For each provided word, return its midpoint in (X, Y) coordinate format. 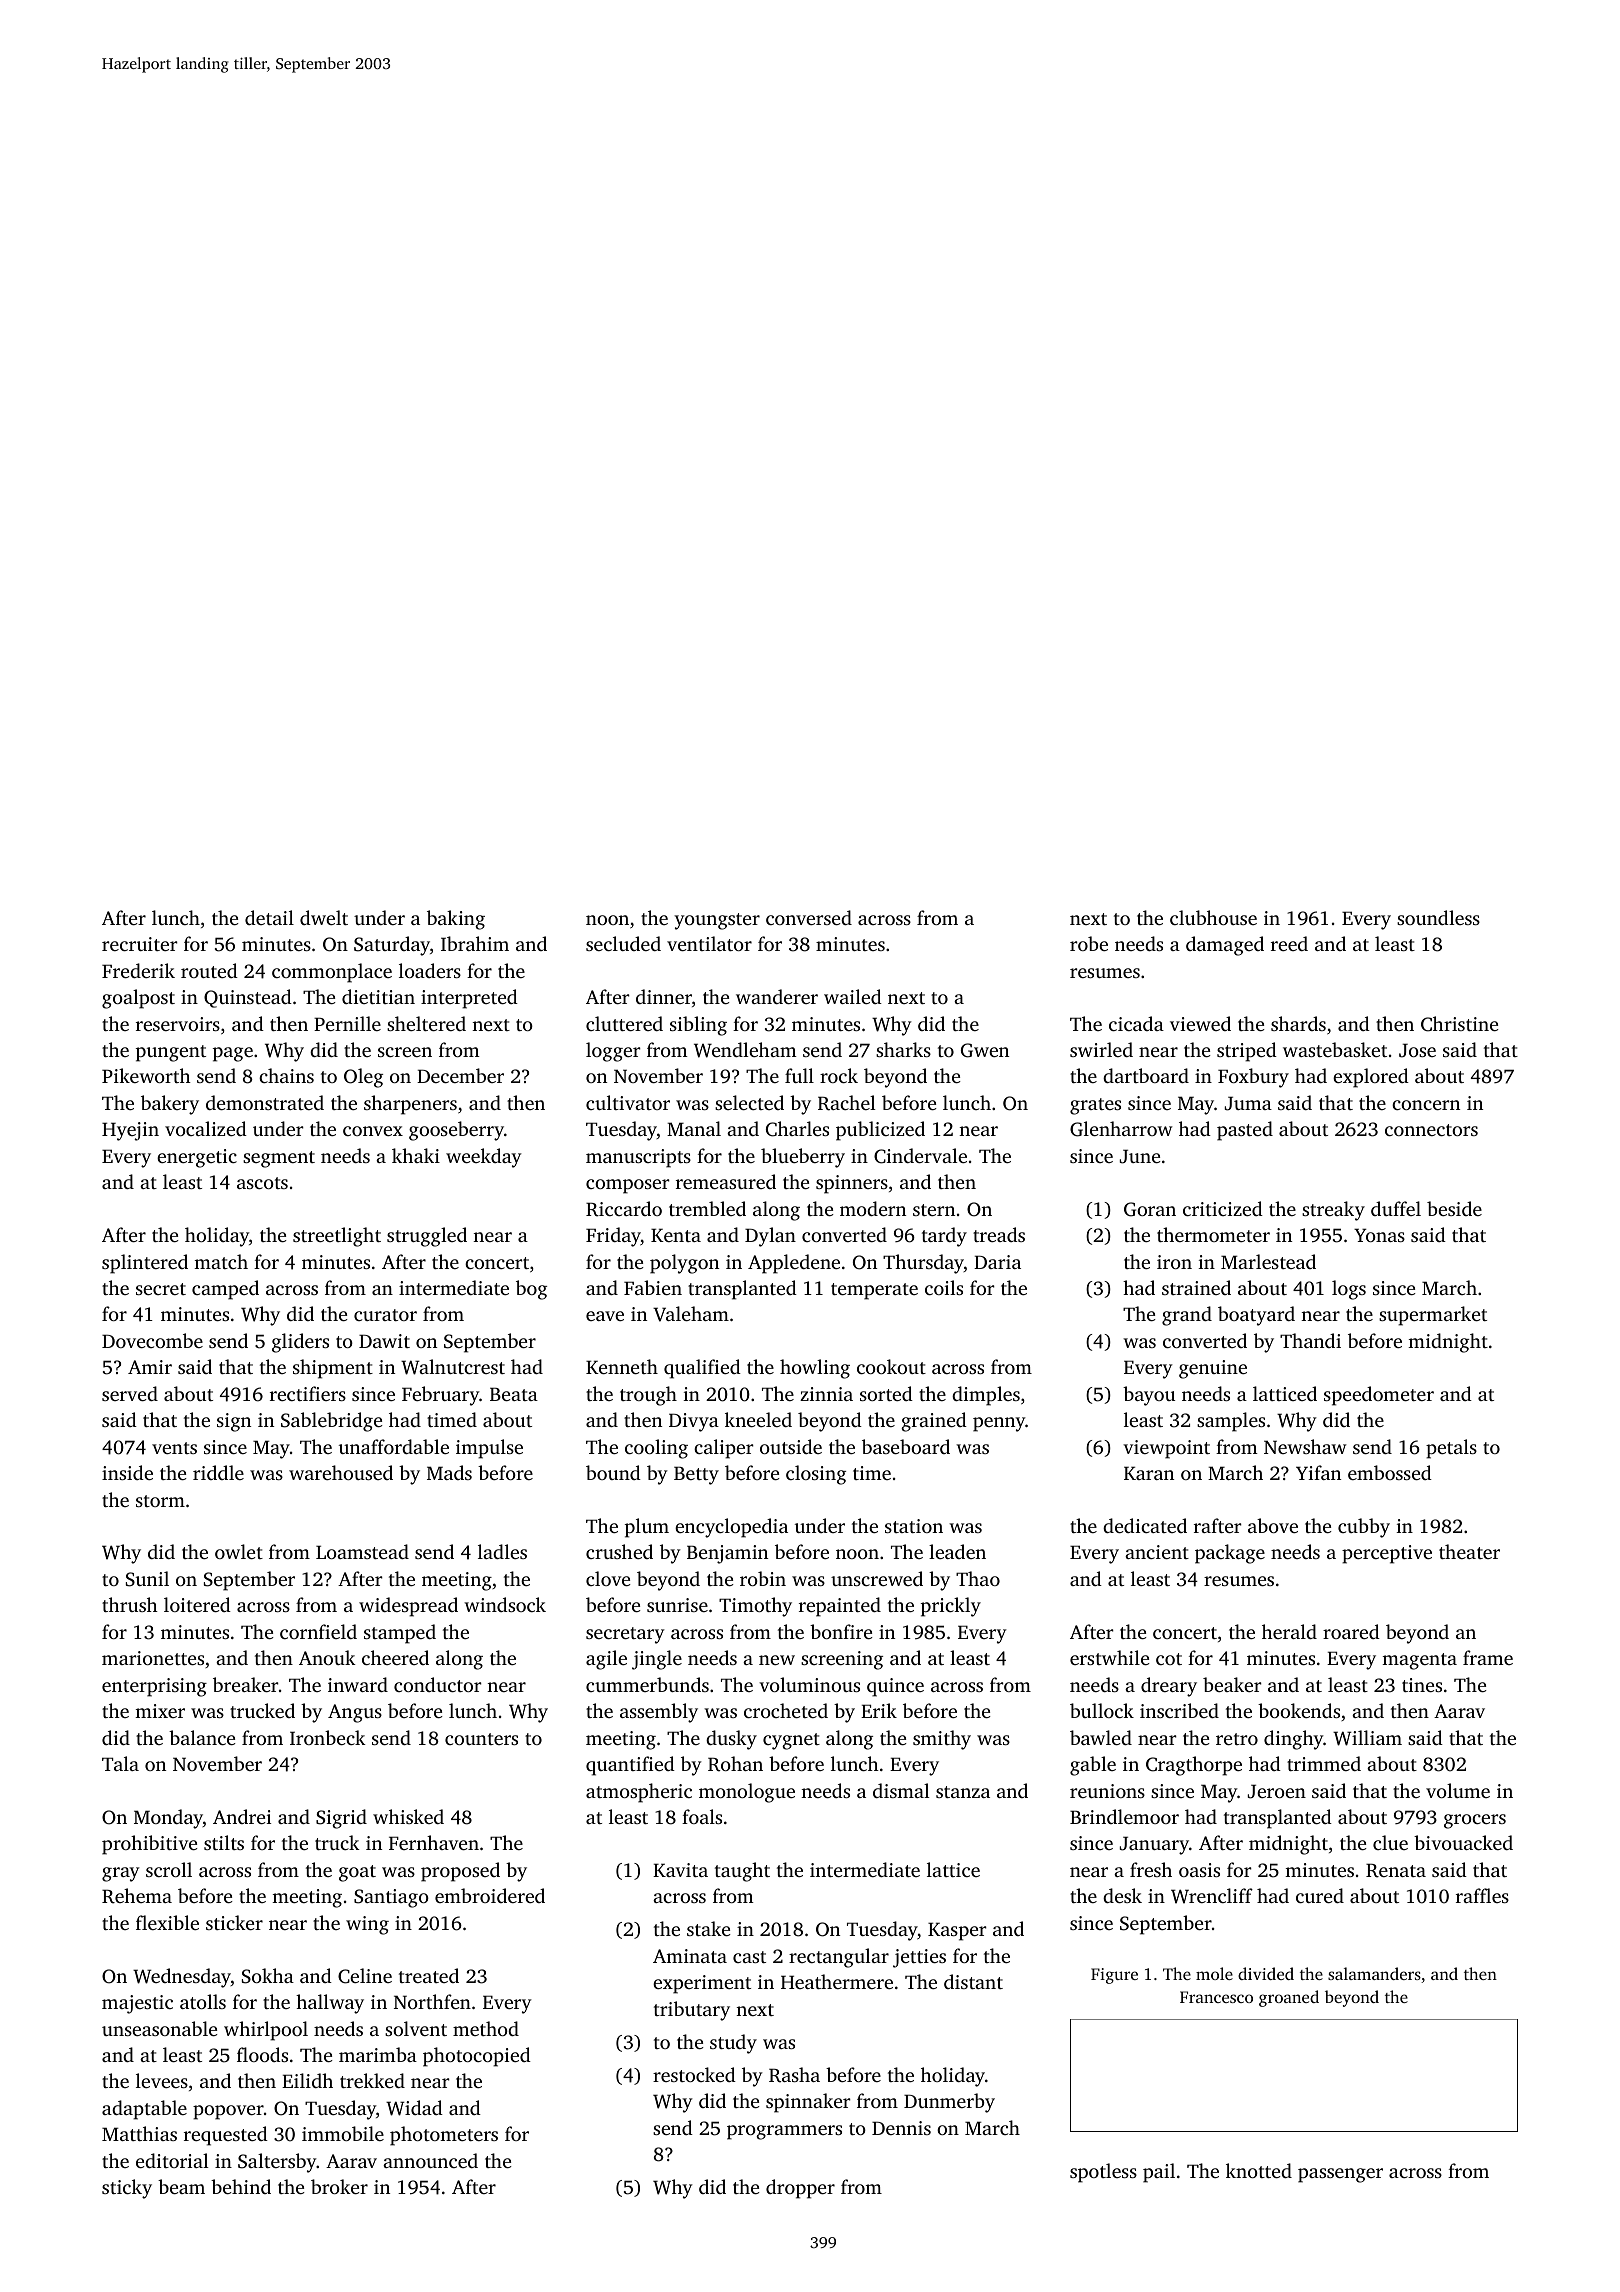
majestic (137, 2004)
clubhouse (1213, 917)
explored (1371, 1078)
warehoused (341, 1472)
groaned (1289, 1998)
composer (628, 1186)
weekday (484, 1158)
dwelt (324, 917)
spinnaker (808, 2103)
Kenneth (622, 1366)
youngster (717, 921)
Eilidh (307, 2080)
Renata (1396, 1870)
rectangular (839, 1958)
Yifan (1318, 1472)
